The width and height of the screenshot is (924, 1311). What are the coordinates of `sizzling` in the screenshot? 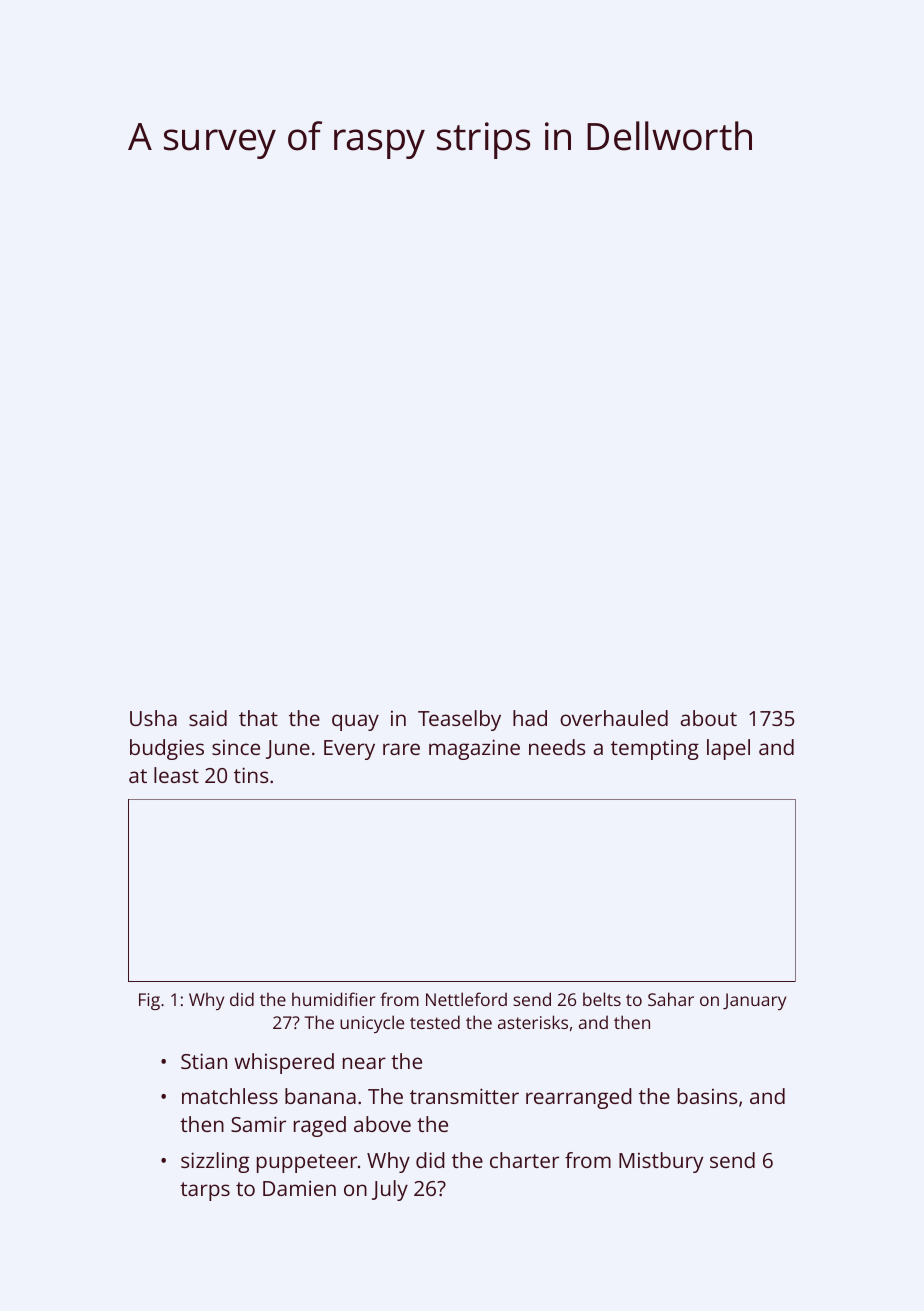 It's located at (215, 1162).
